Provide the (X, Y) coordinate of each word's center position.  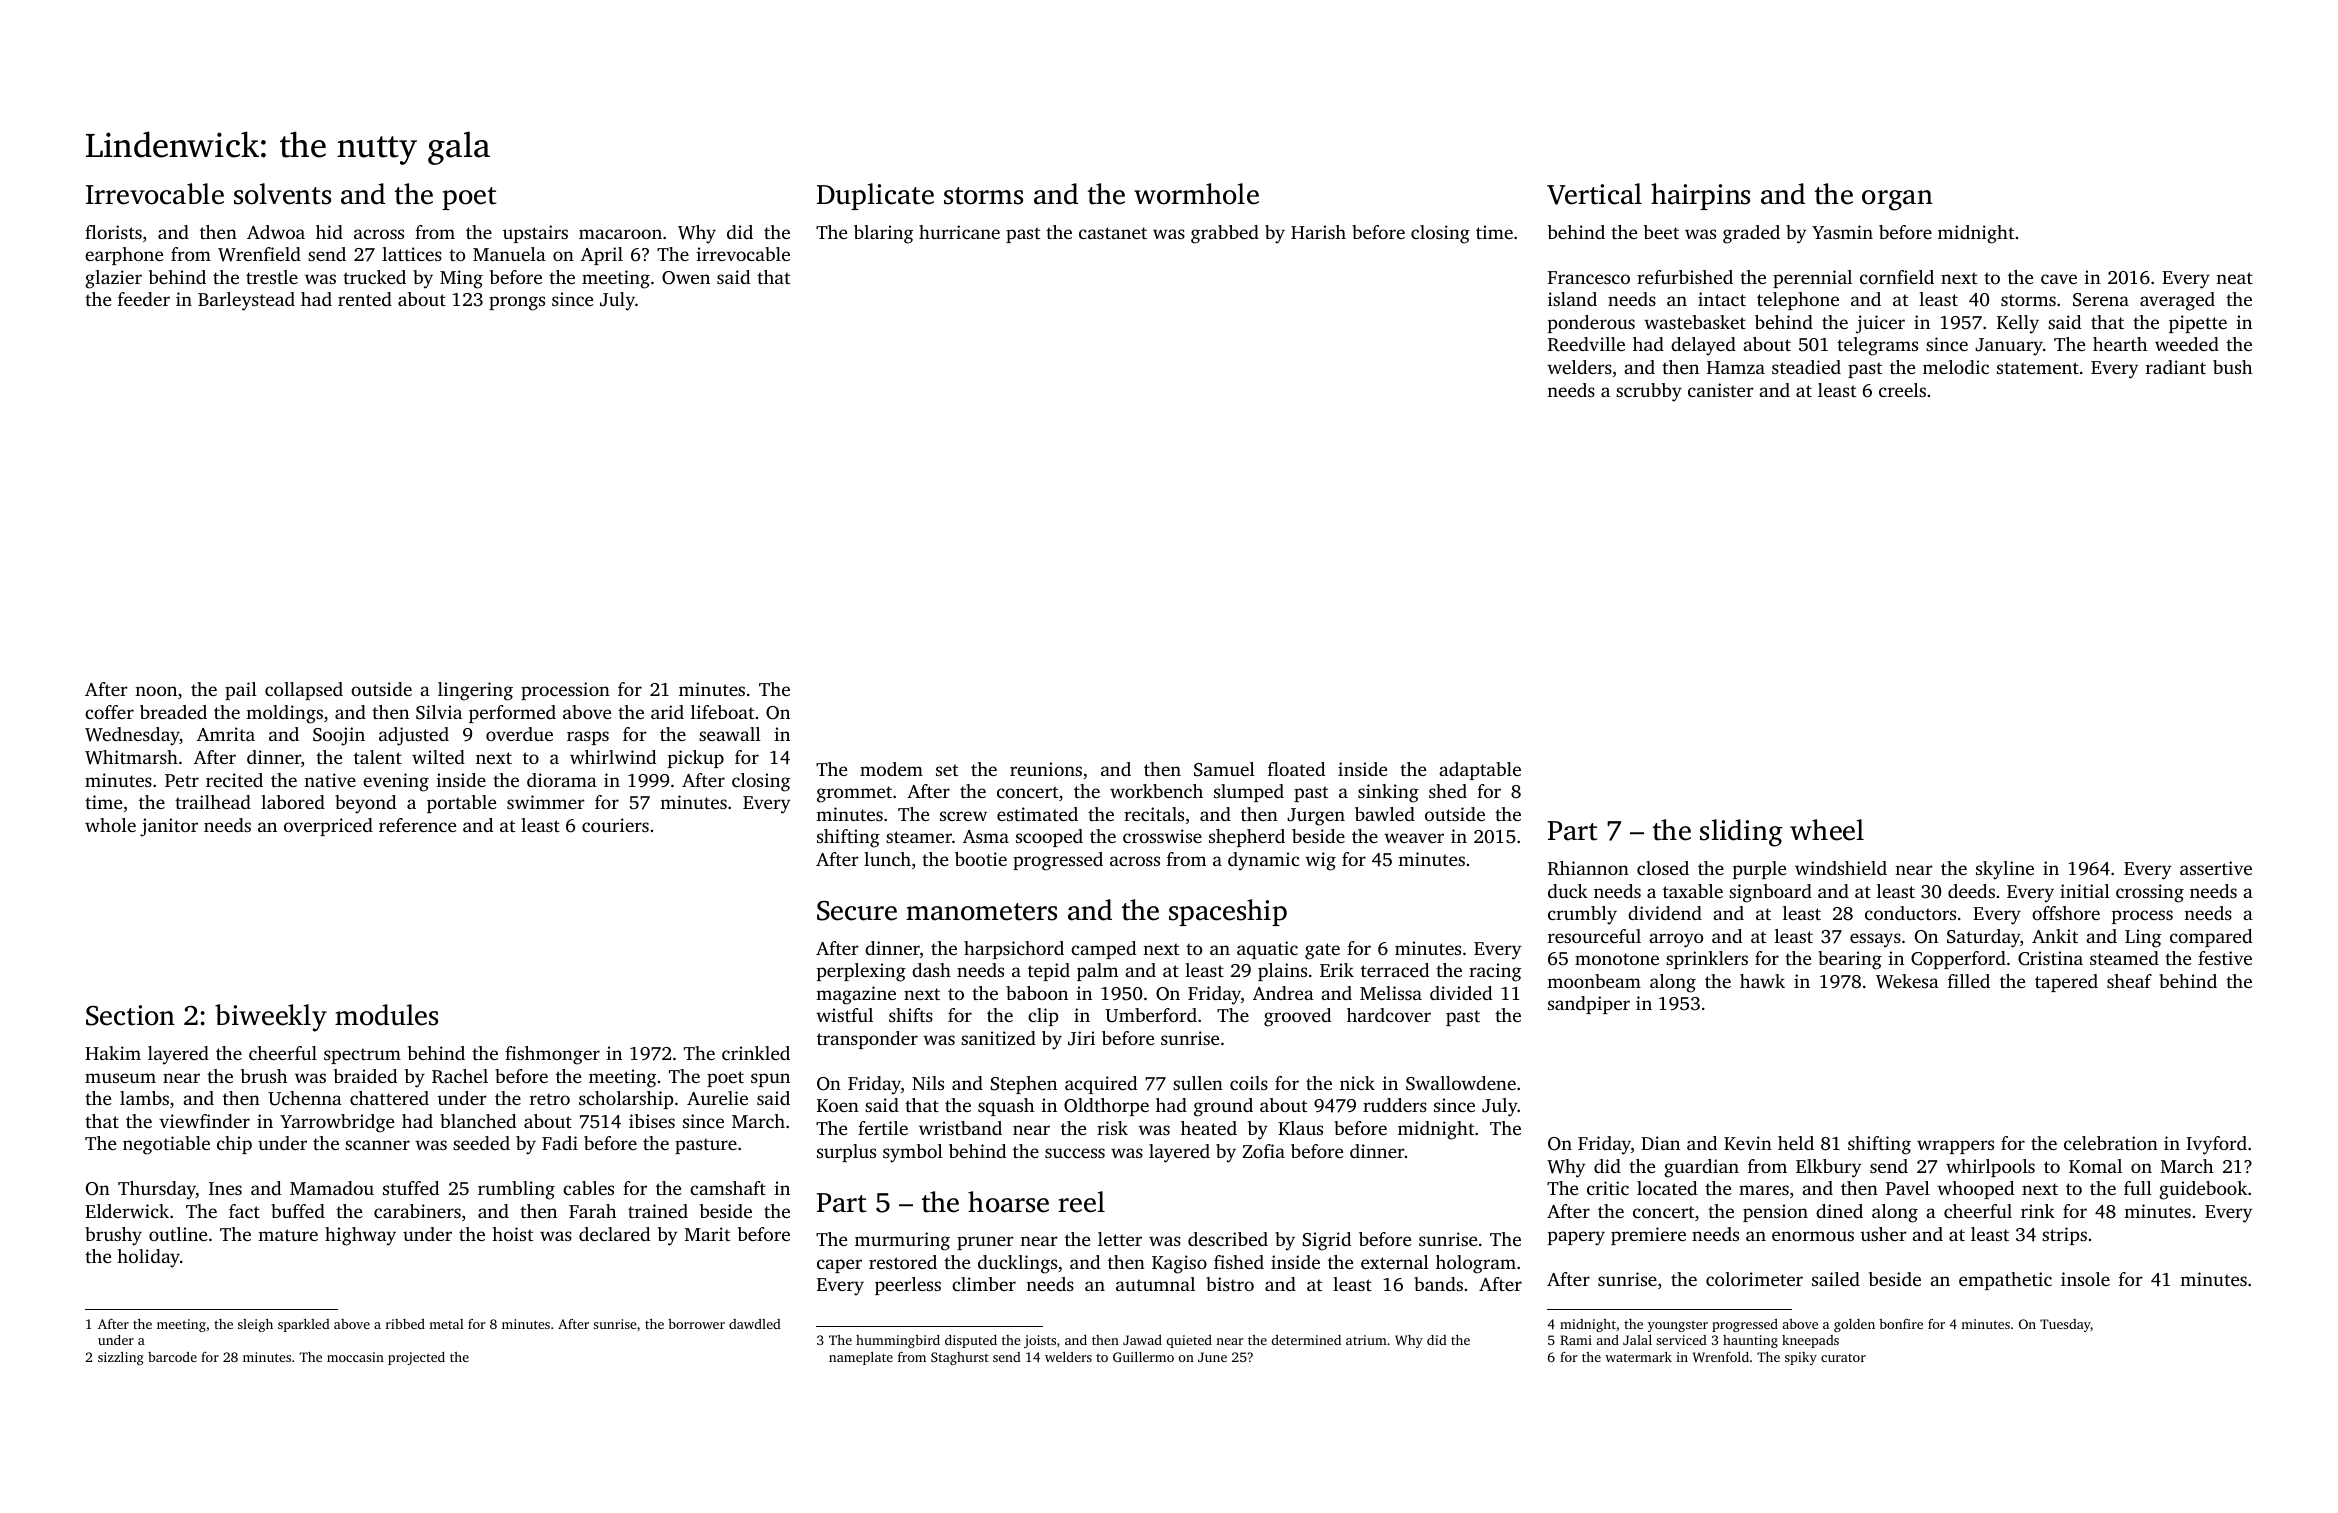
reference (417, 825)
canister (1721, 390)
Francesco (1589, 277)
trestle (272, 277)
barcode (172, 1357)
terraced (1395, 970)
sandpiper (1589, 1005)
